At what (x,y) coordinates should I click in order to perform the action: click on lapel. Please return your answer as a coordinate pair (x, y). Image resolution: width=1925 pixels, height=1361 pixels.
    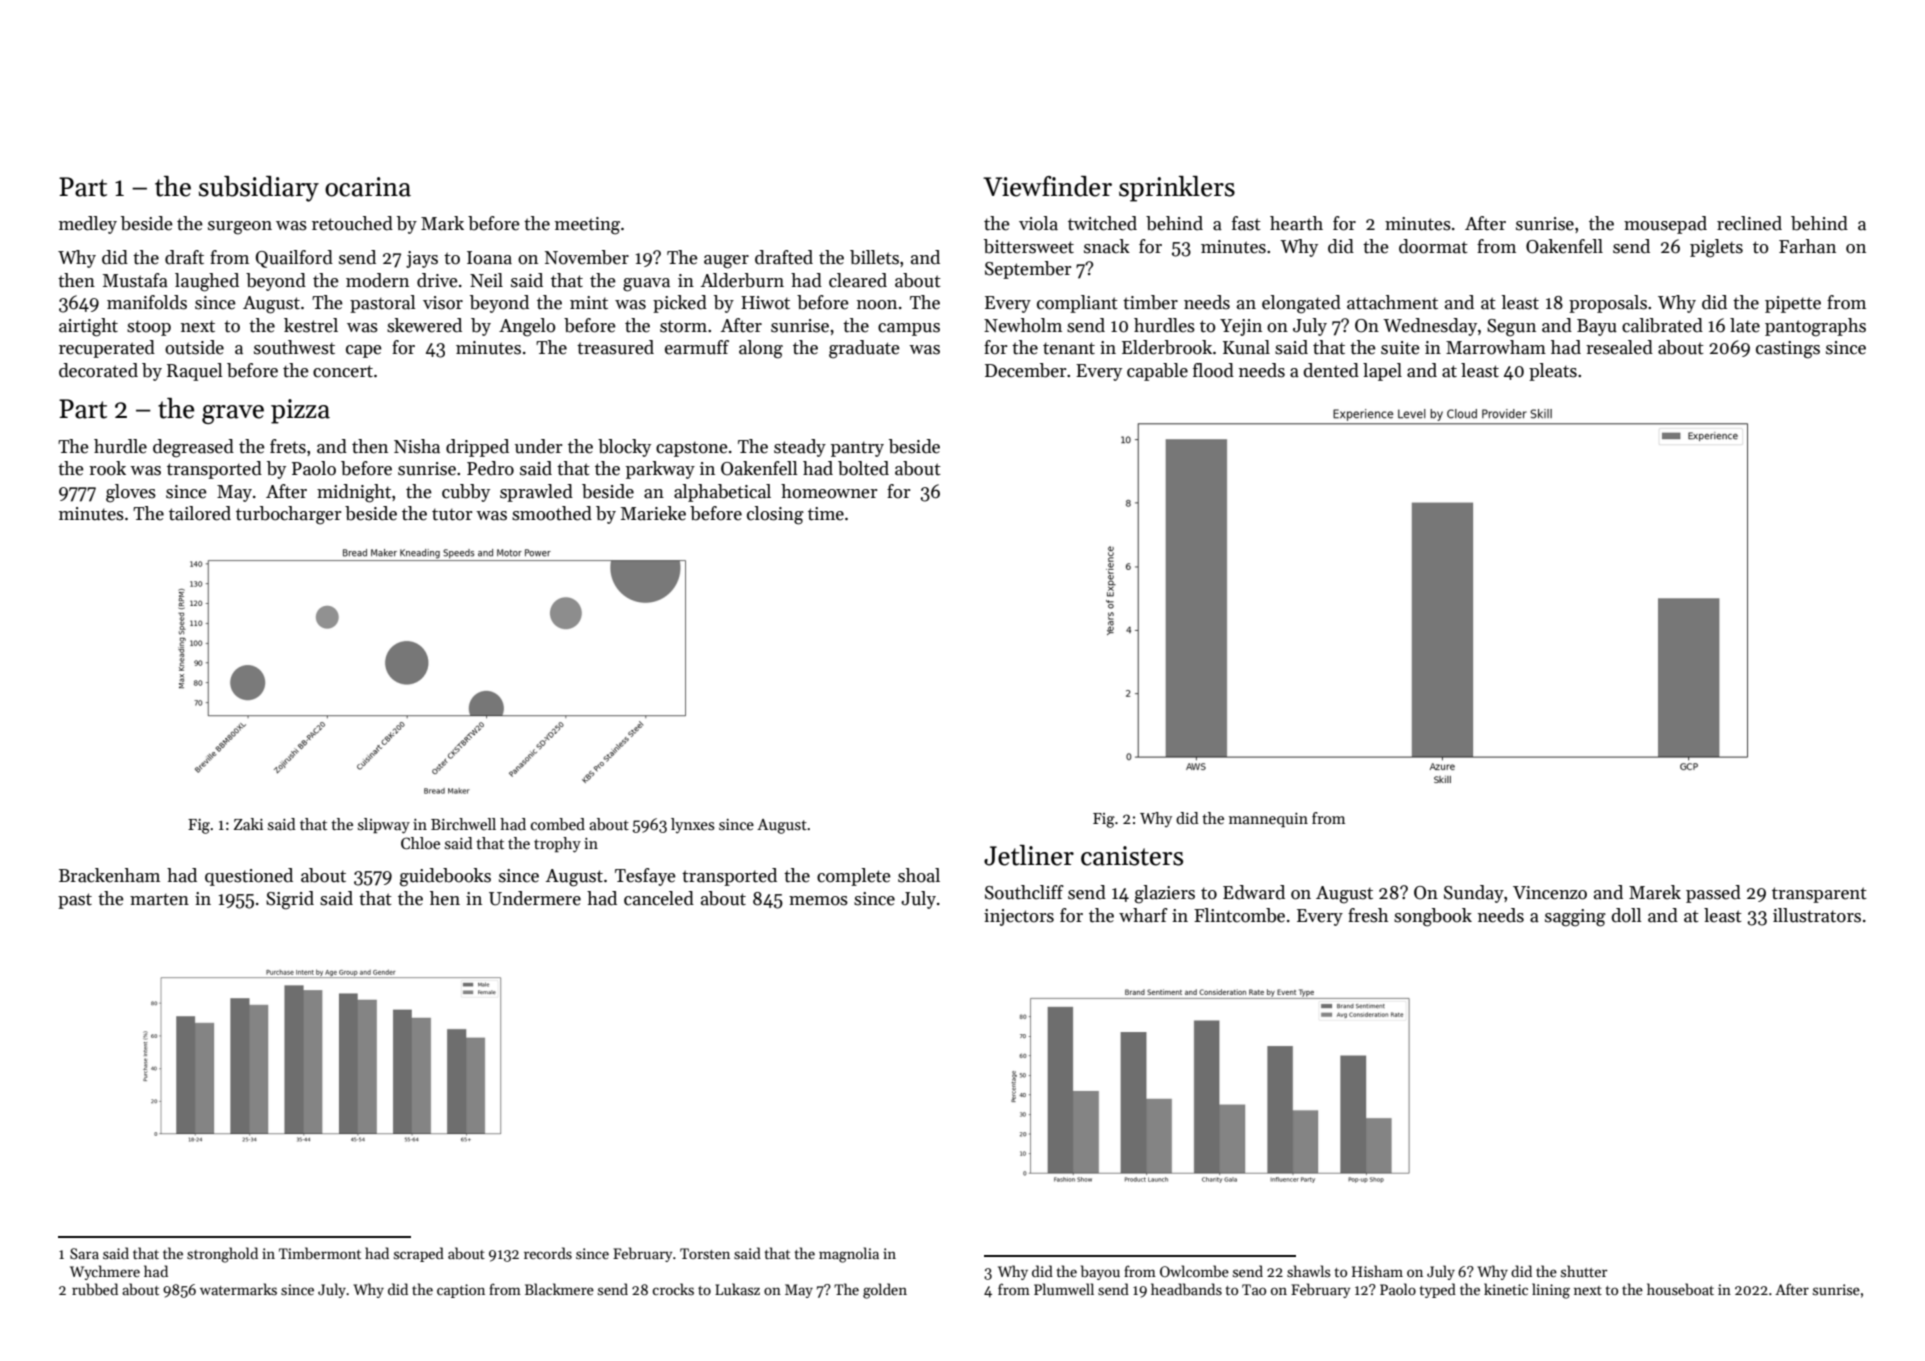
    Looking at the image, I should click on (1382, 372).
